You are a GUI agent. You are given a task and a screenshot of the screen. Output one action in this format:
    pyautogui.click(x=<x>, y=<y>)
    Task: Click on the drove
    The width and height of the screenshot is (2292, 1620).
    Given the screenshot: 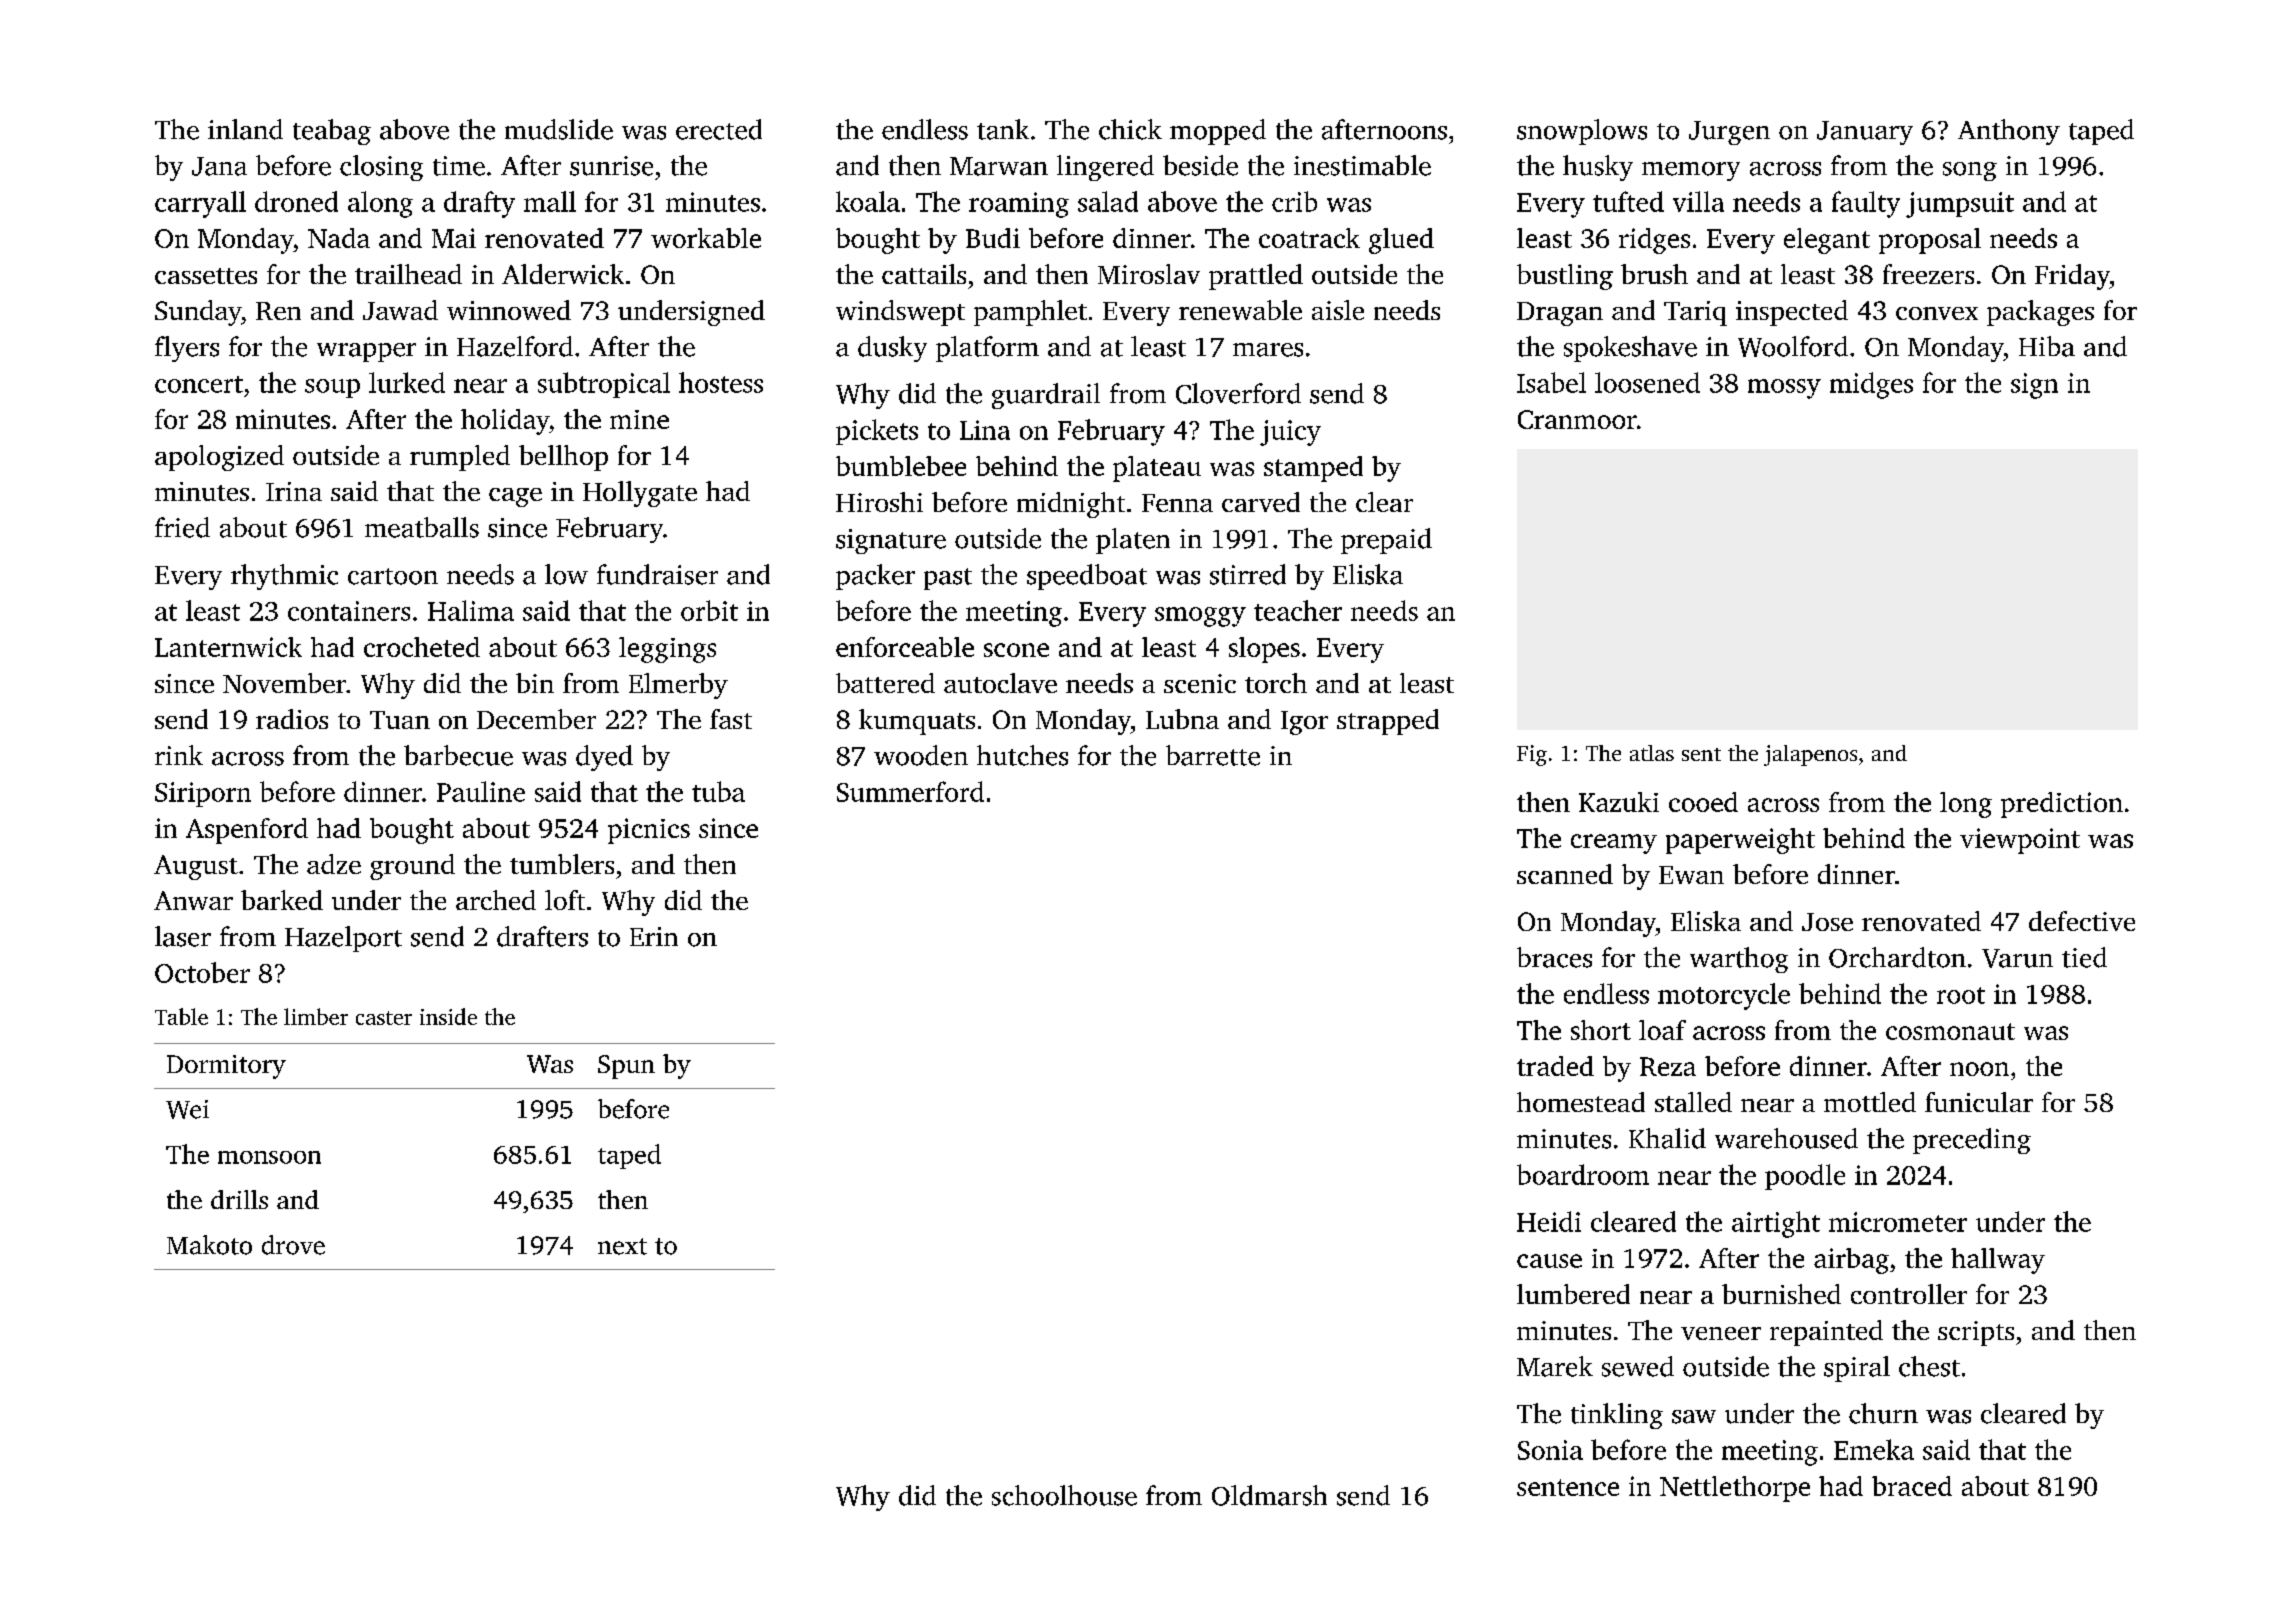 What is the action you would take?
    pyautogui.click(x=293, y=1245)
